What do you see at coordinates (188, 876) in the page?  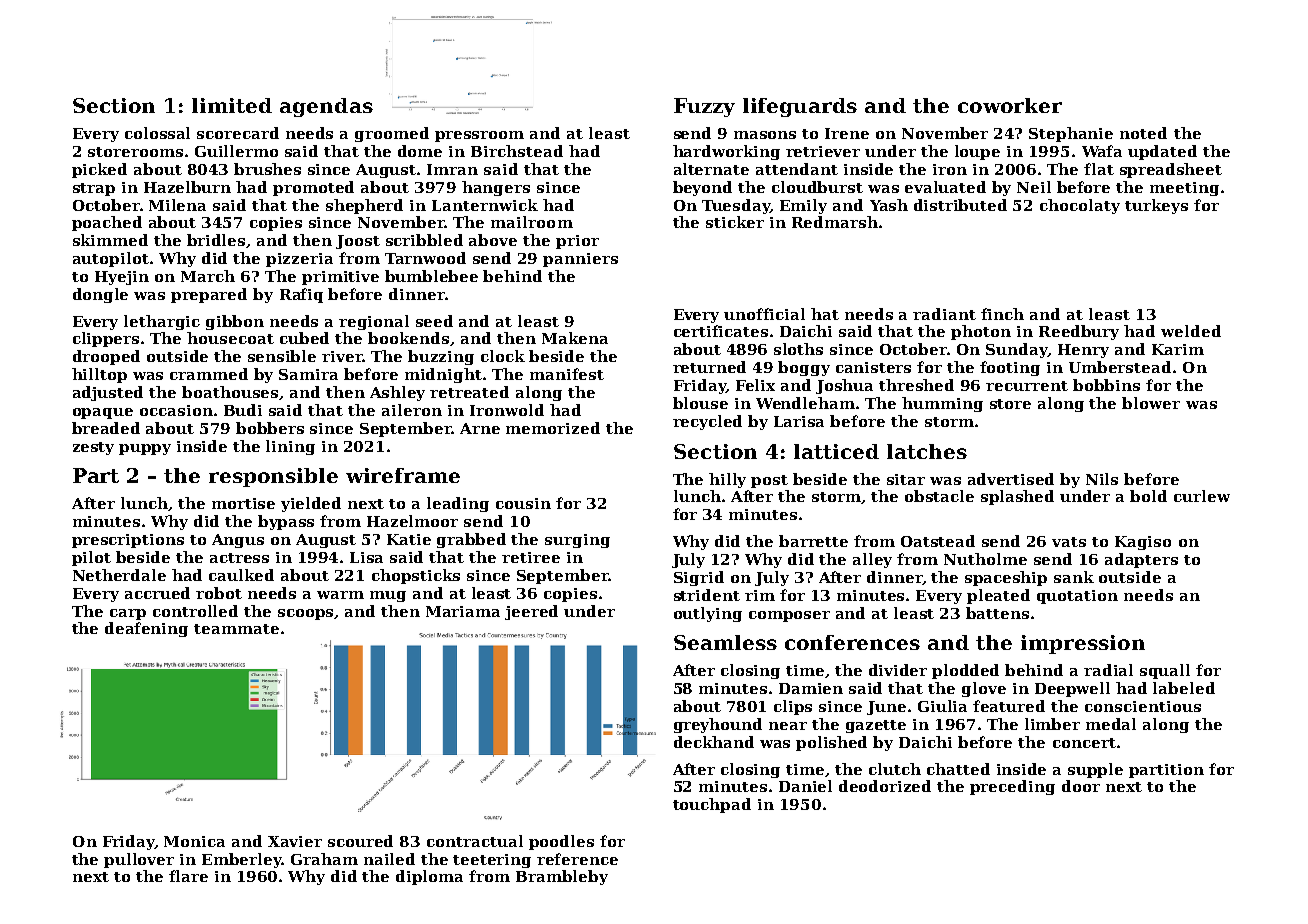 I see `flare` at bounding box center [188, 876].
